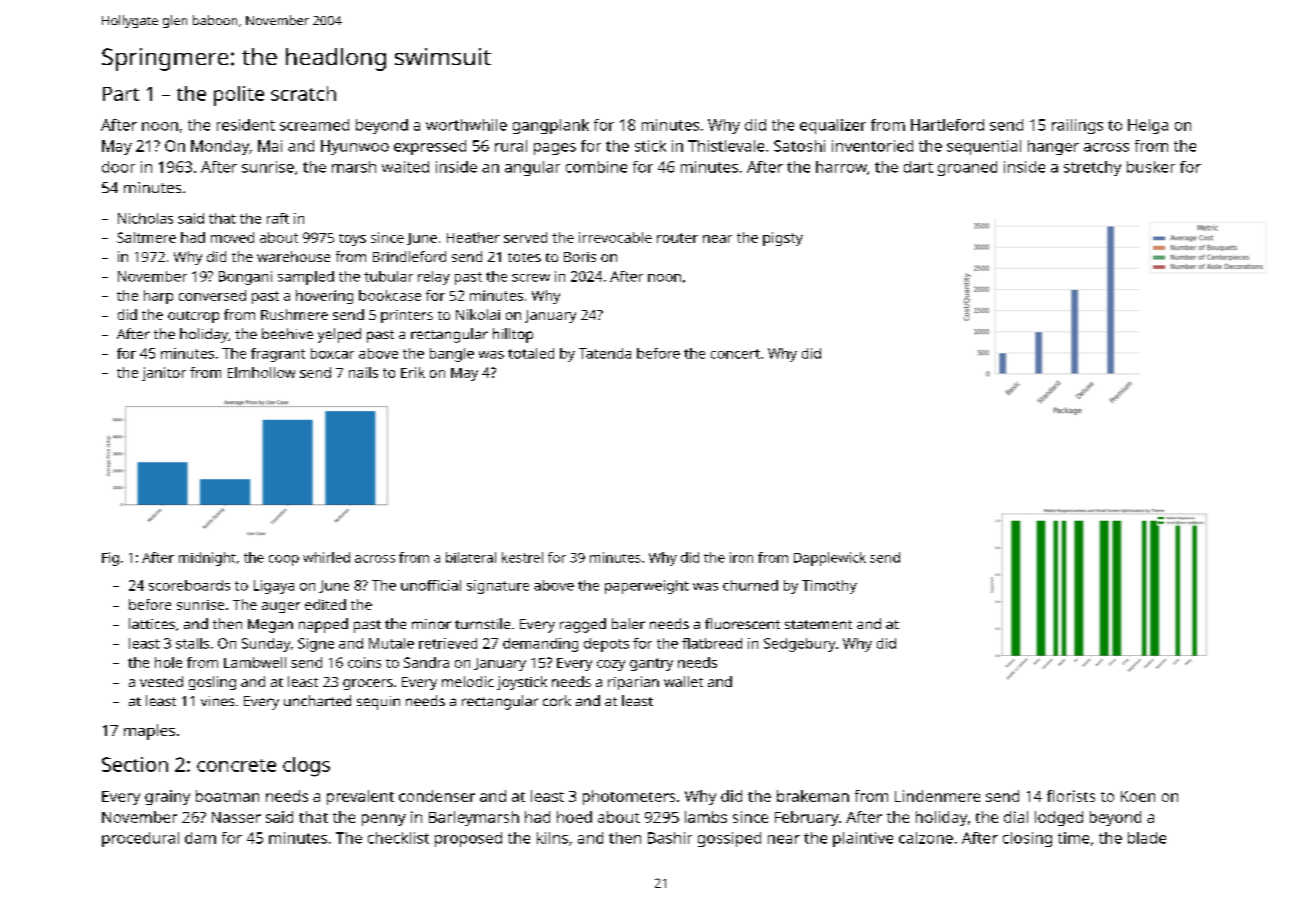 The image size is (1308, 924). Describe the element at coordinates (735, 354) in the image. I see `concert` at that location.
